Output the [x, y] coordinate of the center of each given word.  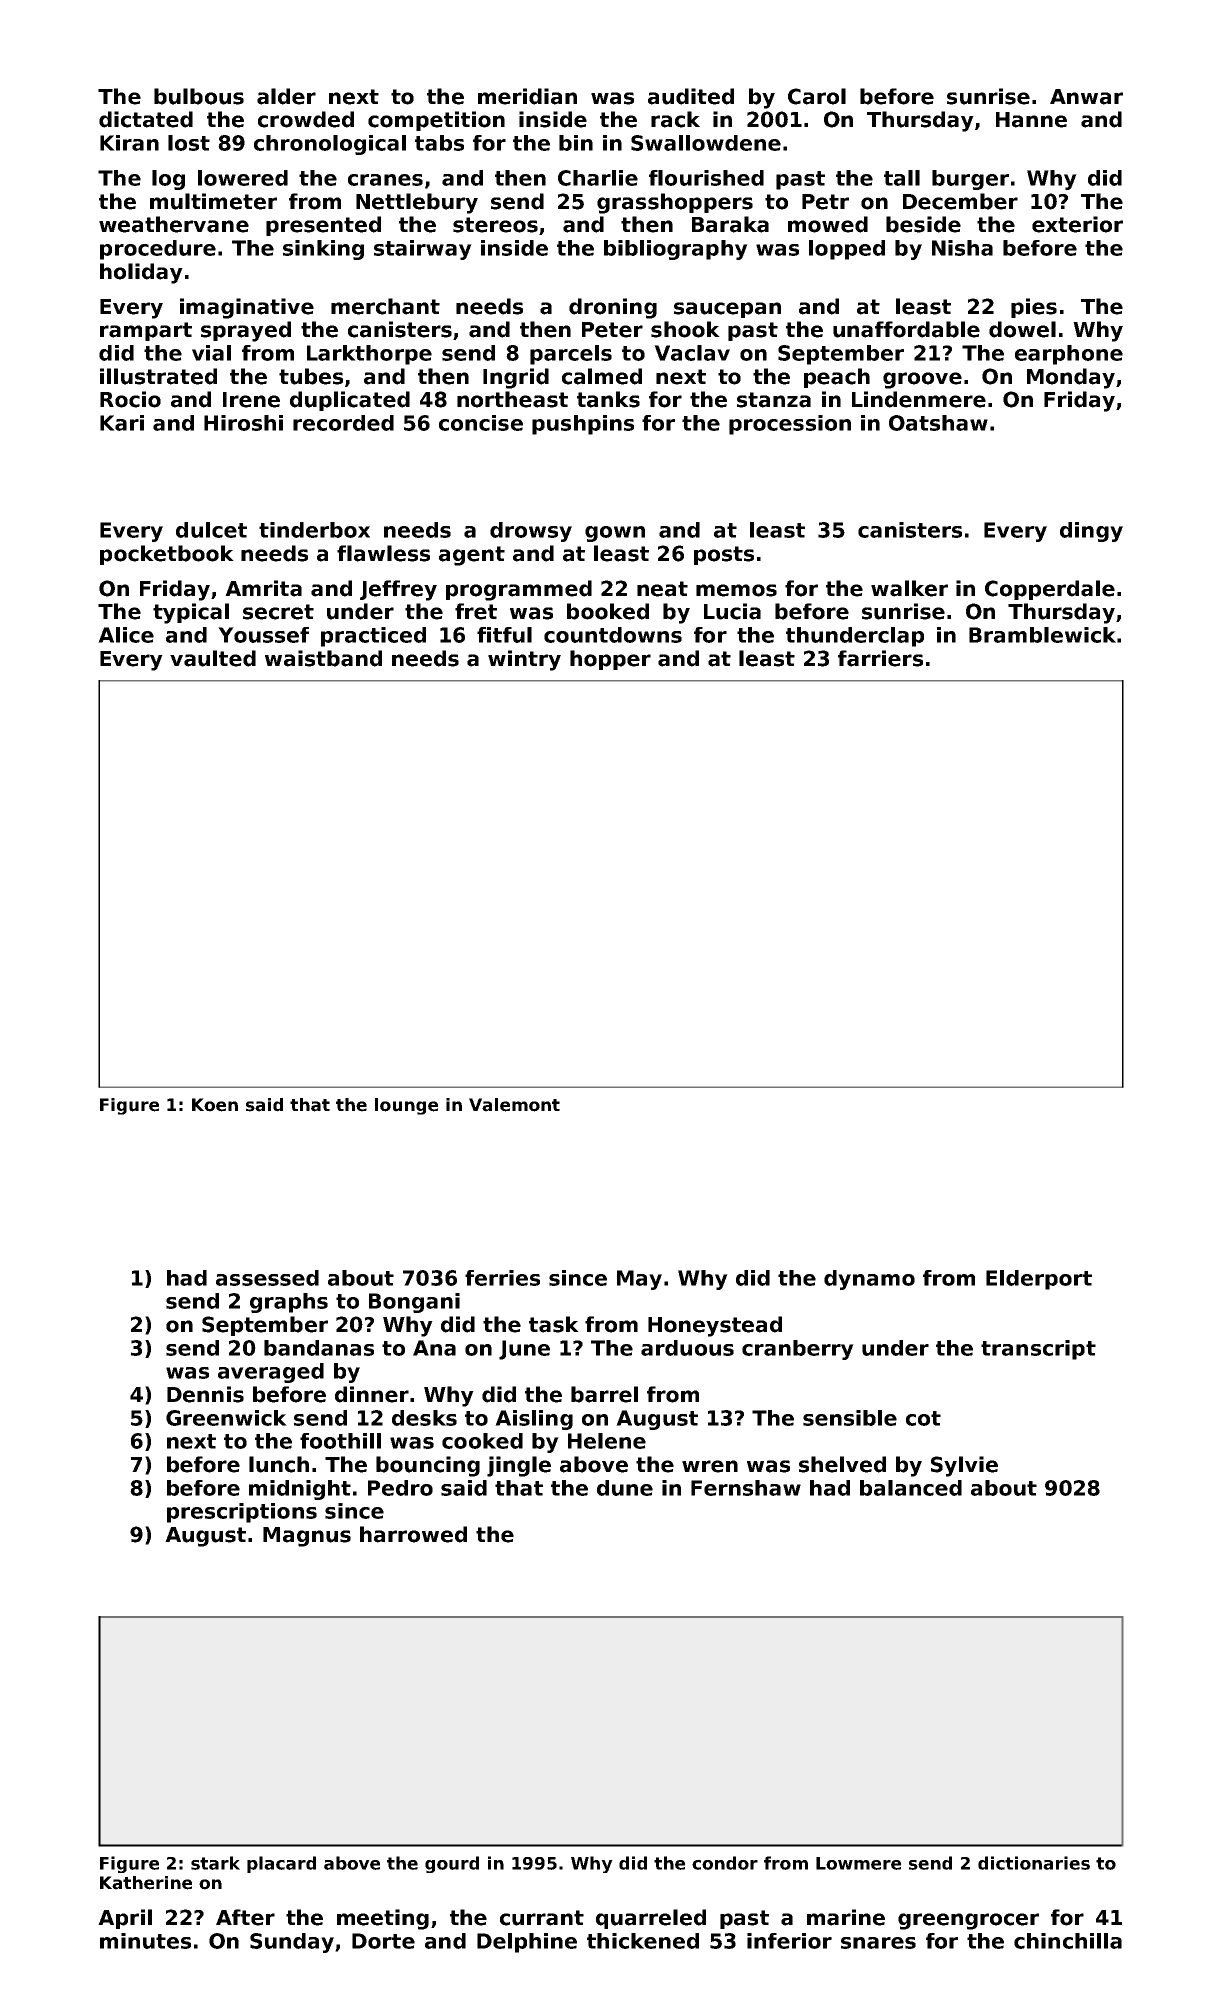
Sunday [292, 1943]
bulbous [199, 96]
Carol [817, 96]
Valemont [514, 1105]
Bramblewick [1042, 635]
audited [691, 96]
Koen [215, 1105]
